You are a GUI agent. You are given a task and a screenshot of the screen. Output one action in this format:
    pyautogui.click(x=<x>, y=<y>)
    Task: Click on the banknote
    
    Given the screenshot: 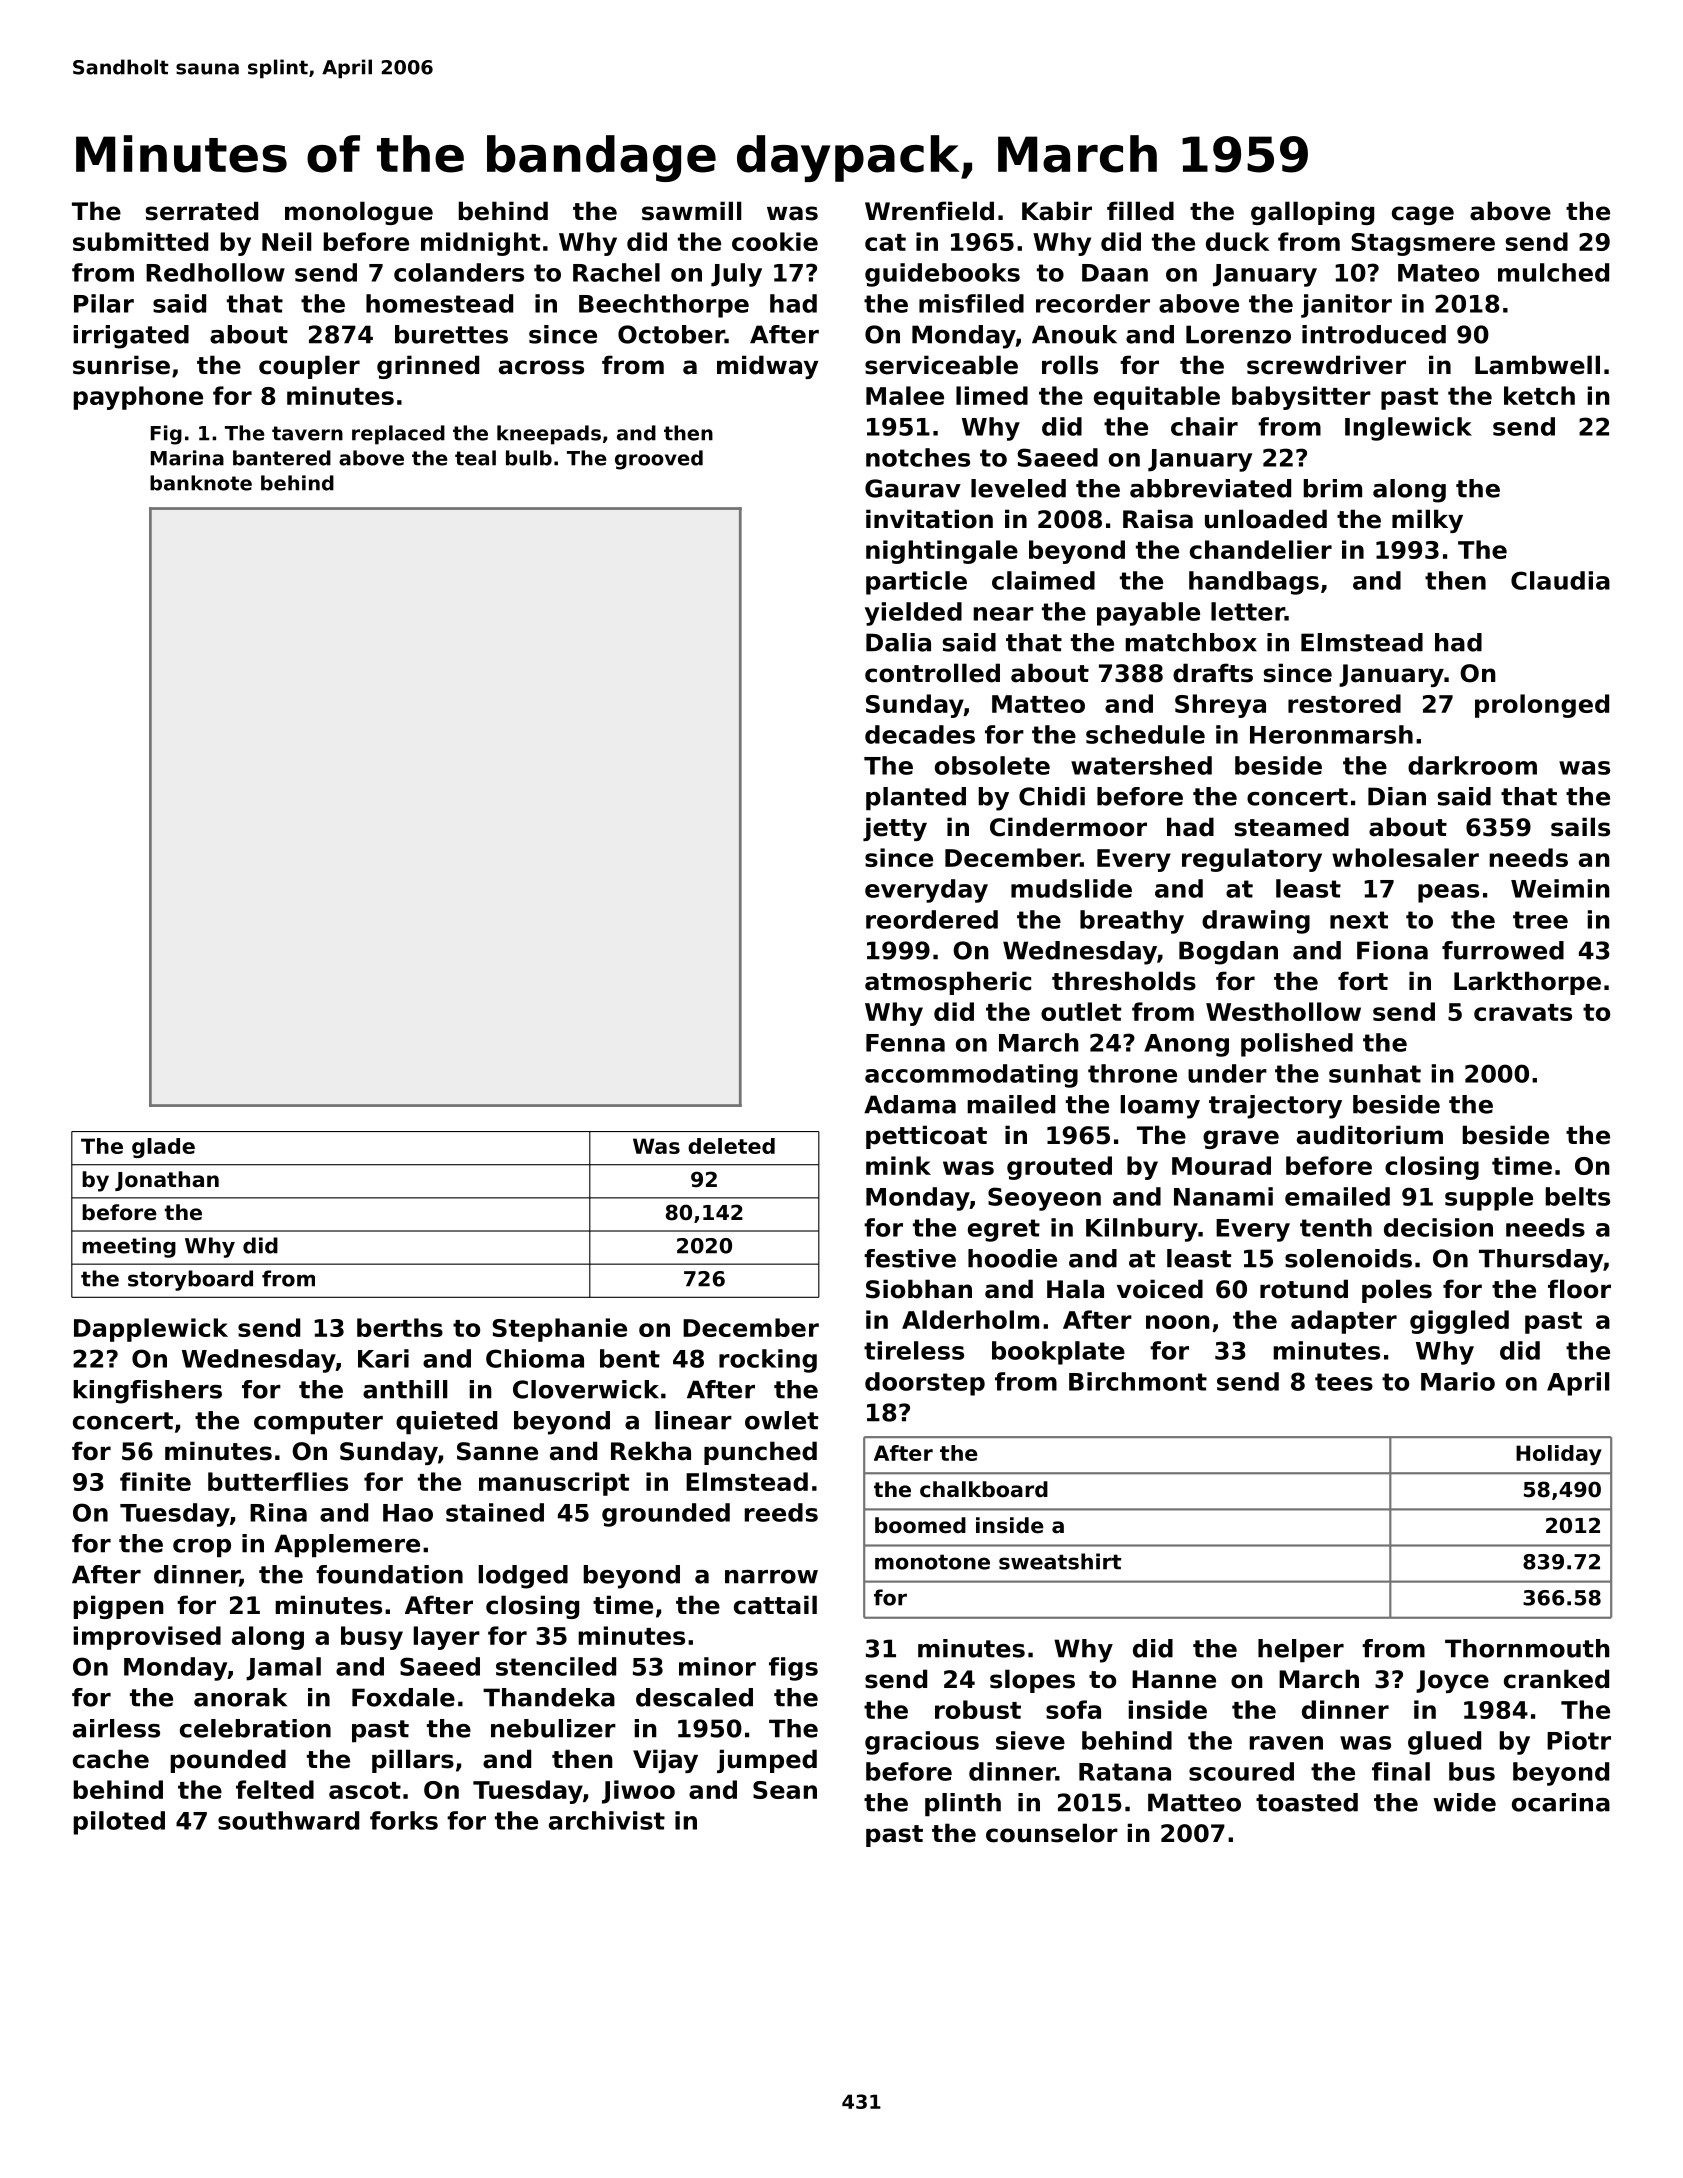 What is the action you would take?
    pyautogui.click(x=201, y=483)
